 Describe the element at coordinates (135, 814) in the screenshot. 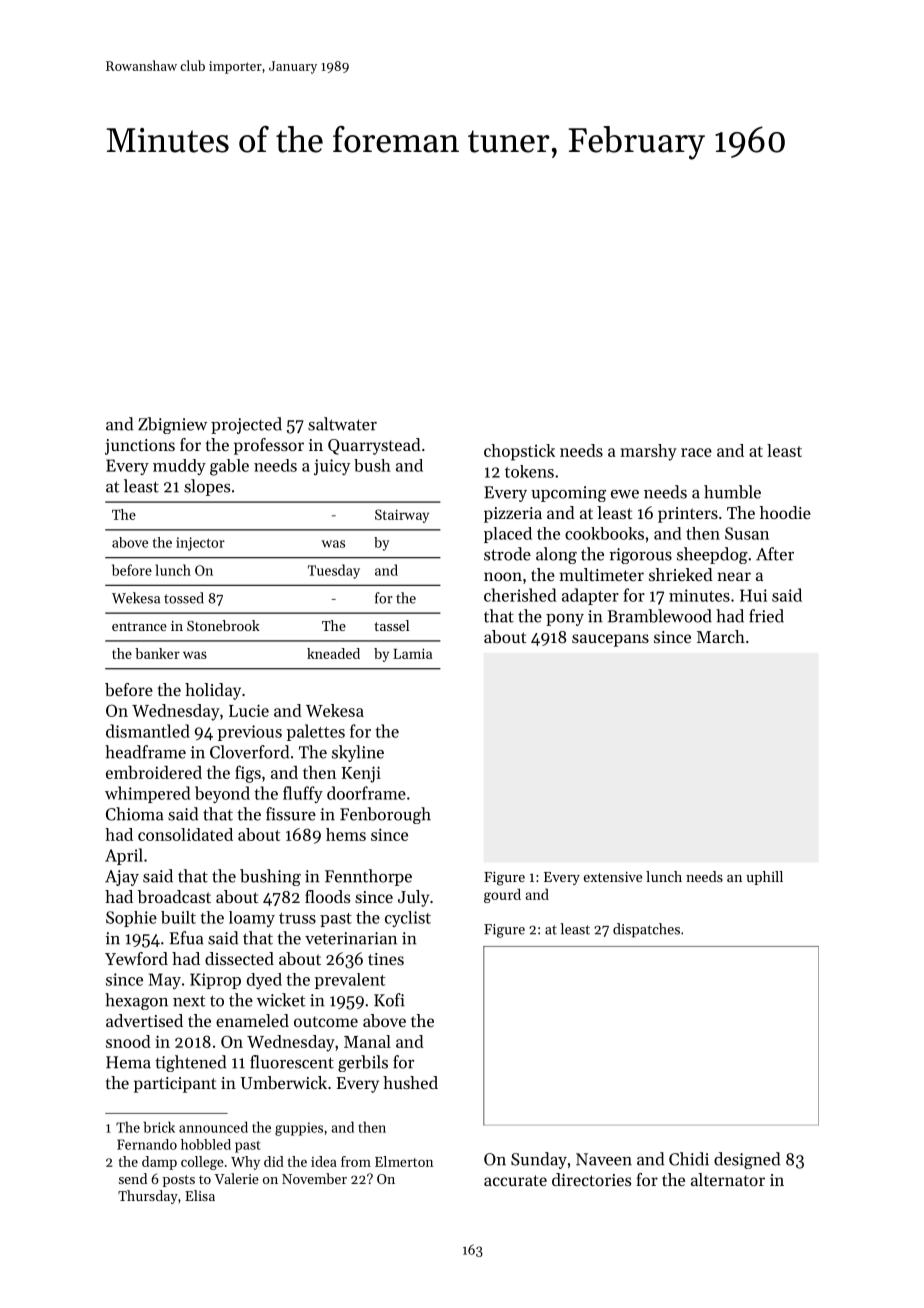

I see `Chioma` at that location.
